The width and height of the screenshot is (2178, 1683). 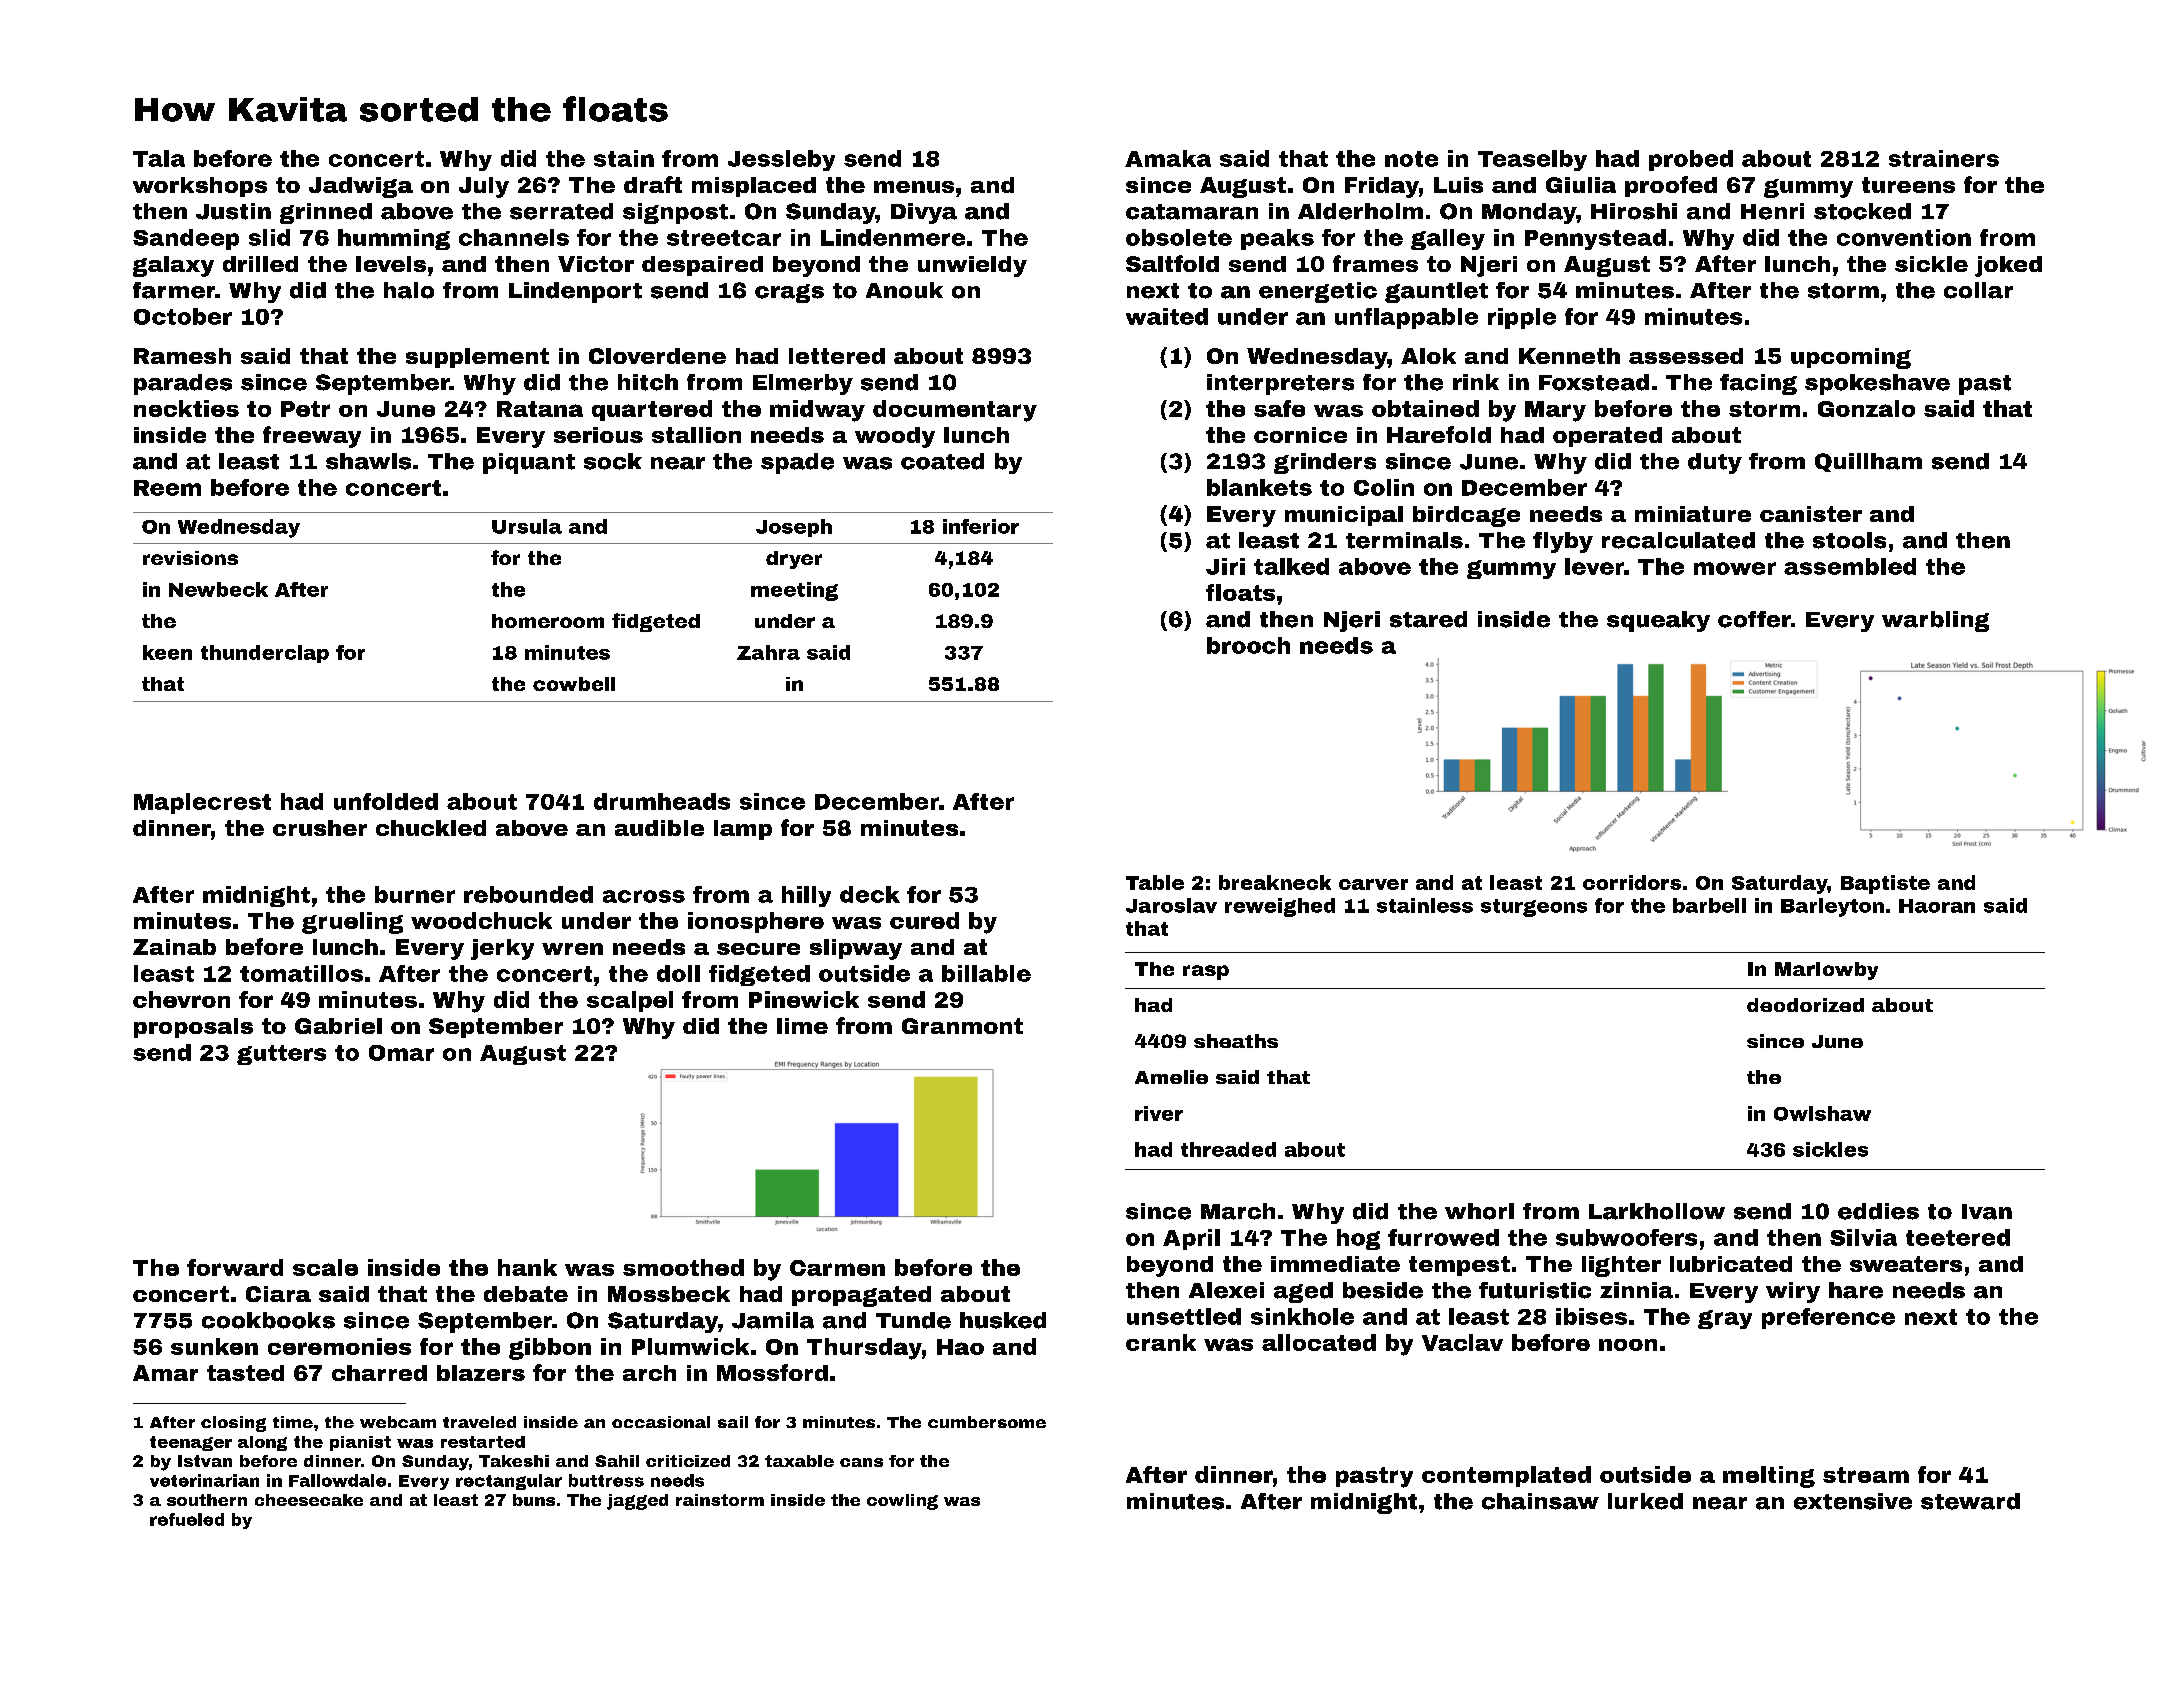 I want to click on grueling, so click(x=352, y=923).
